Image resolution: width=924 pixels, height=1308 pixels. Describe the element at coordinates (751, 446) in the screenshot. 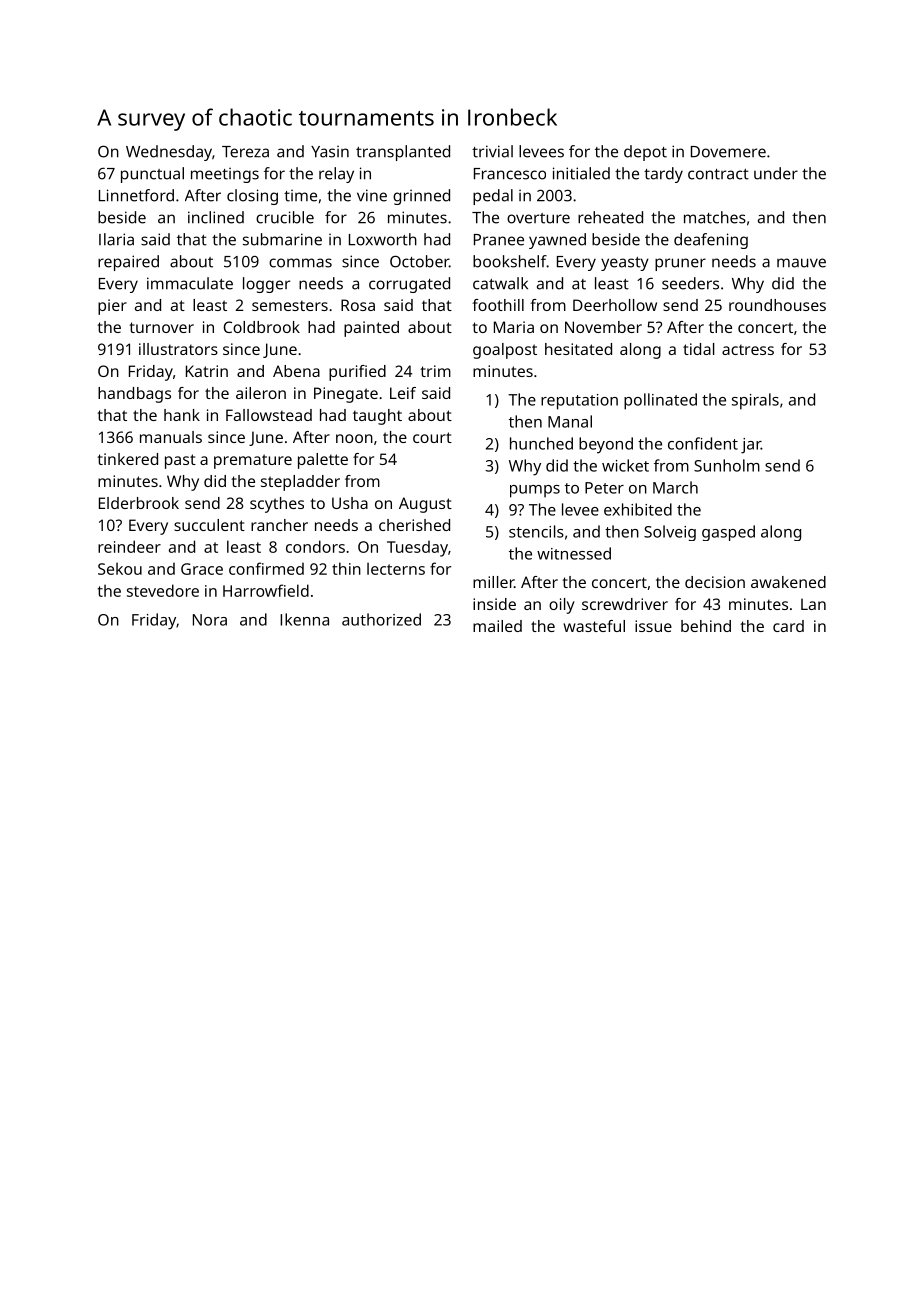

I see `jar` at that location.
